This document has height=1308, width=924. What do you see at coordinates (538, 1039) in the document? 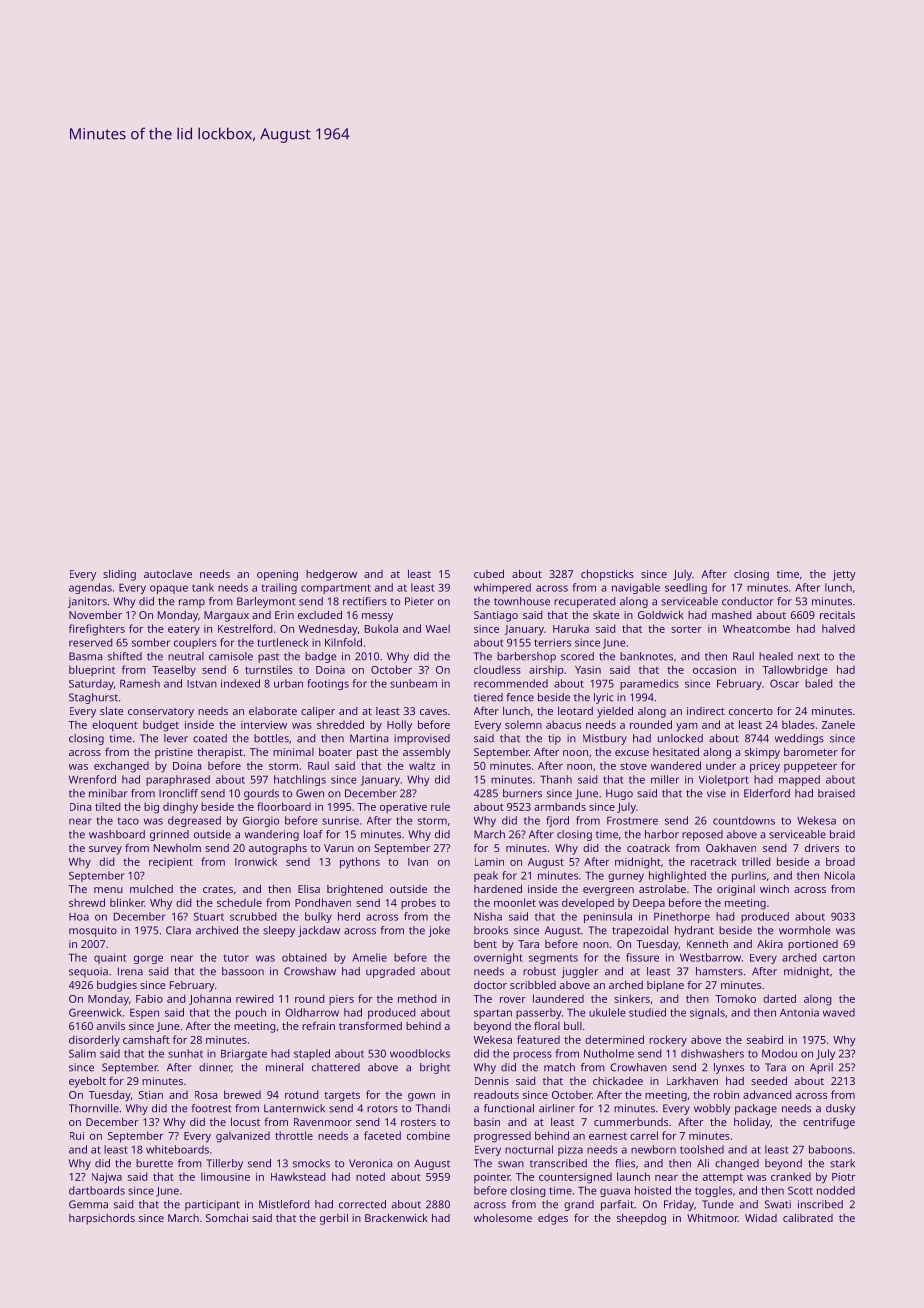
I see `featured` at bounding box center [538, 1039].
